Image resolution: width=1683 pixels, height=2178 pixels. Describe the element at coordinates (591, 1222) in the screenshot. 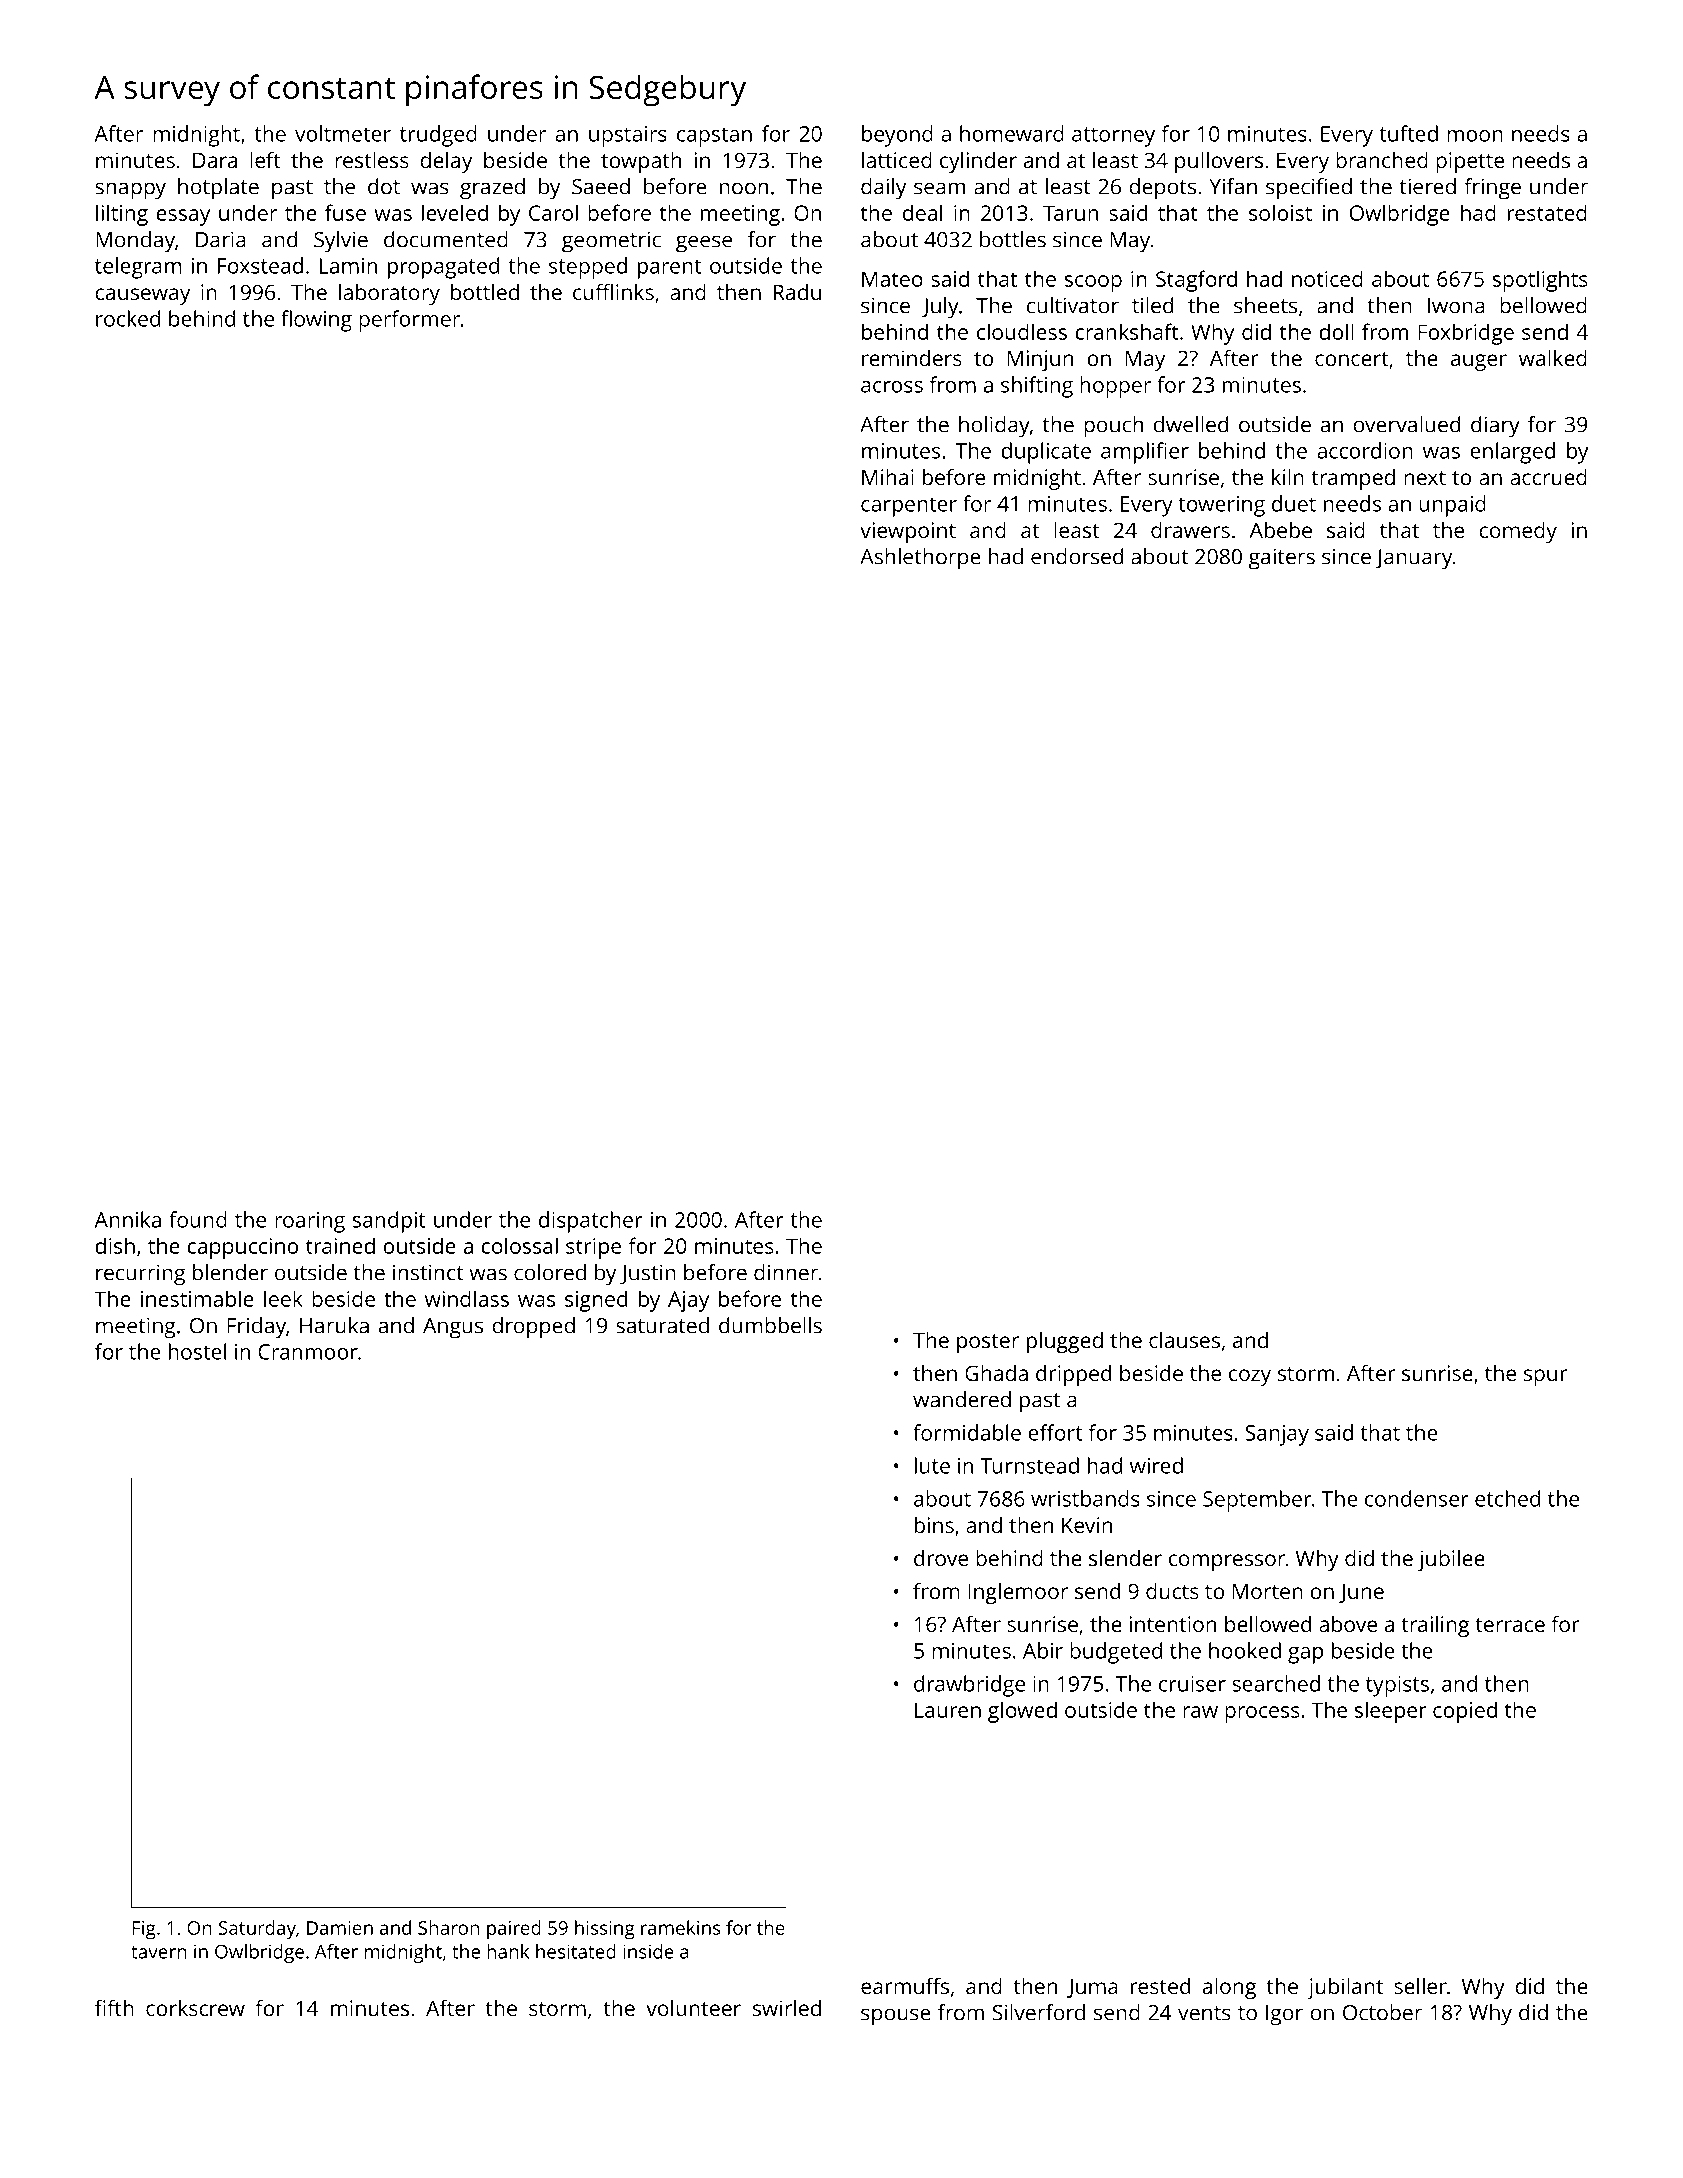

I see `dispatcher` at that location.
